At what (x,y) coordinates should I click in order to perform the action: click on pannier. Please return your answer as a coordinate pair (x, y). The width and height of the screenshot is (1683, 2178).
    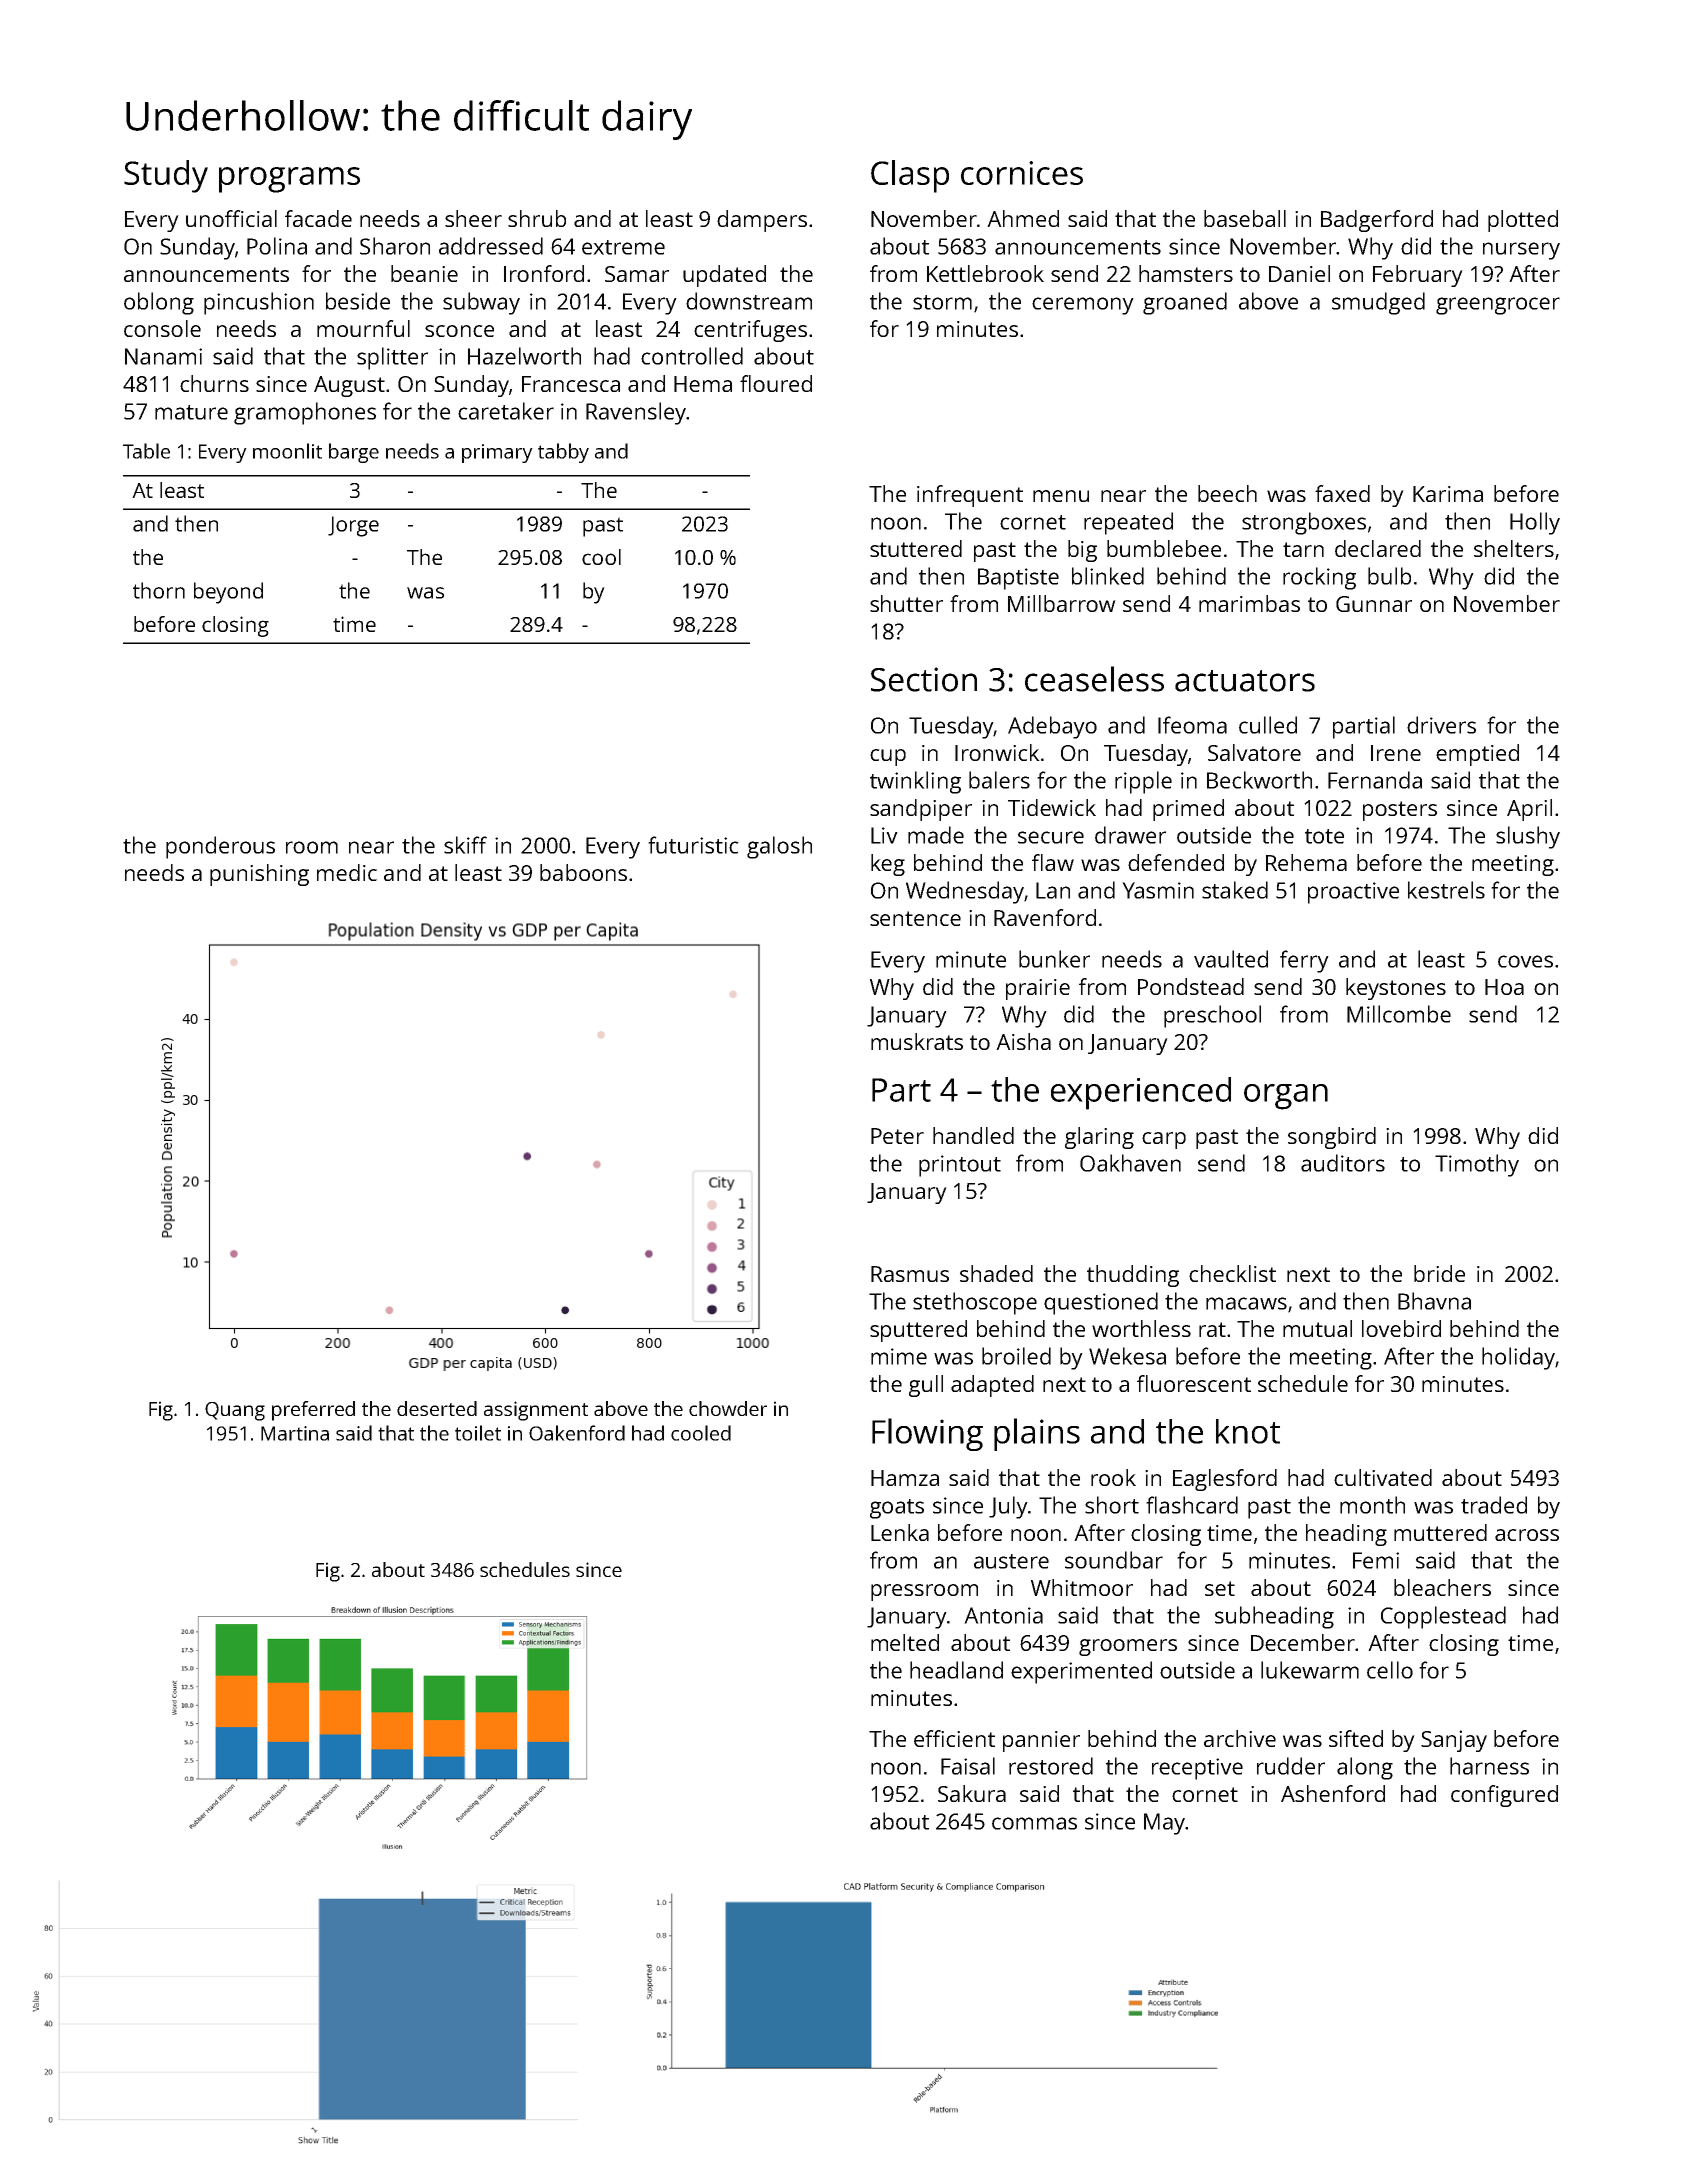
    Looking at the image, I should click on (1041, 1741).
